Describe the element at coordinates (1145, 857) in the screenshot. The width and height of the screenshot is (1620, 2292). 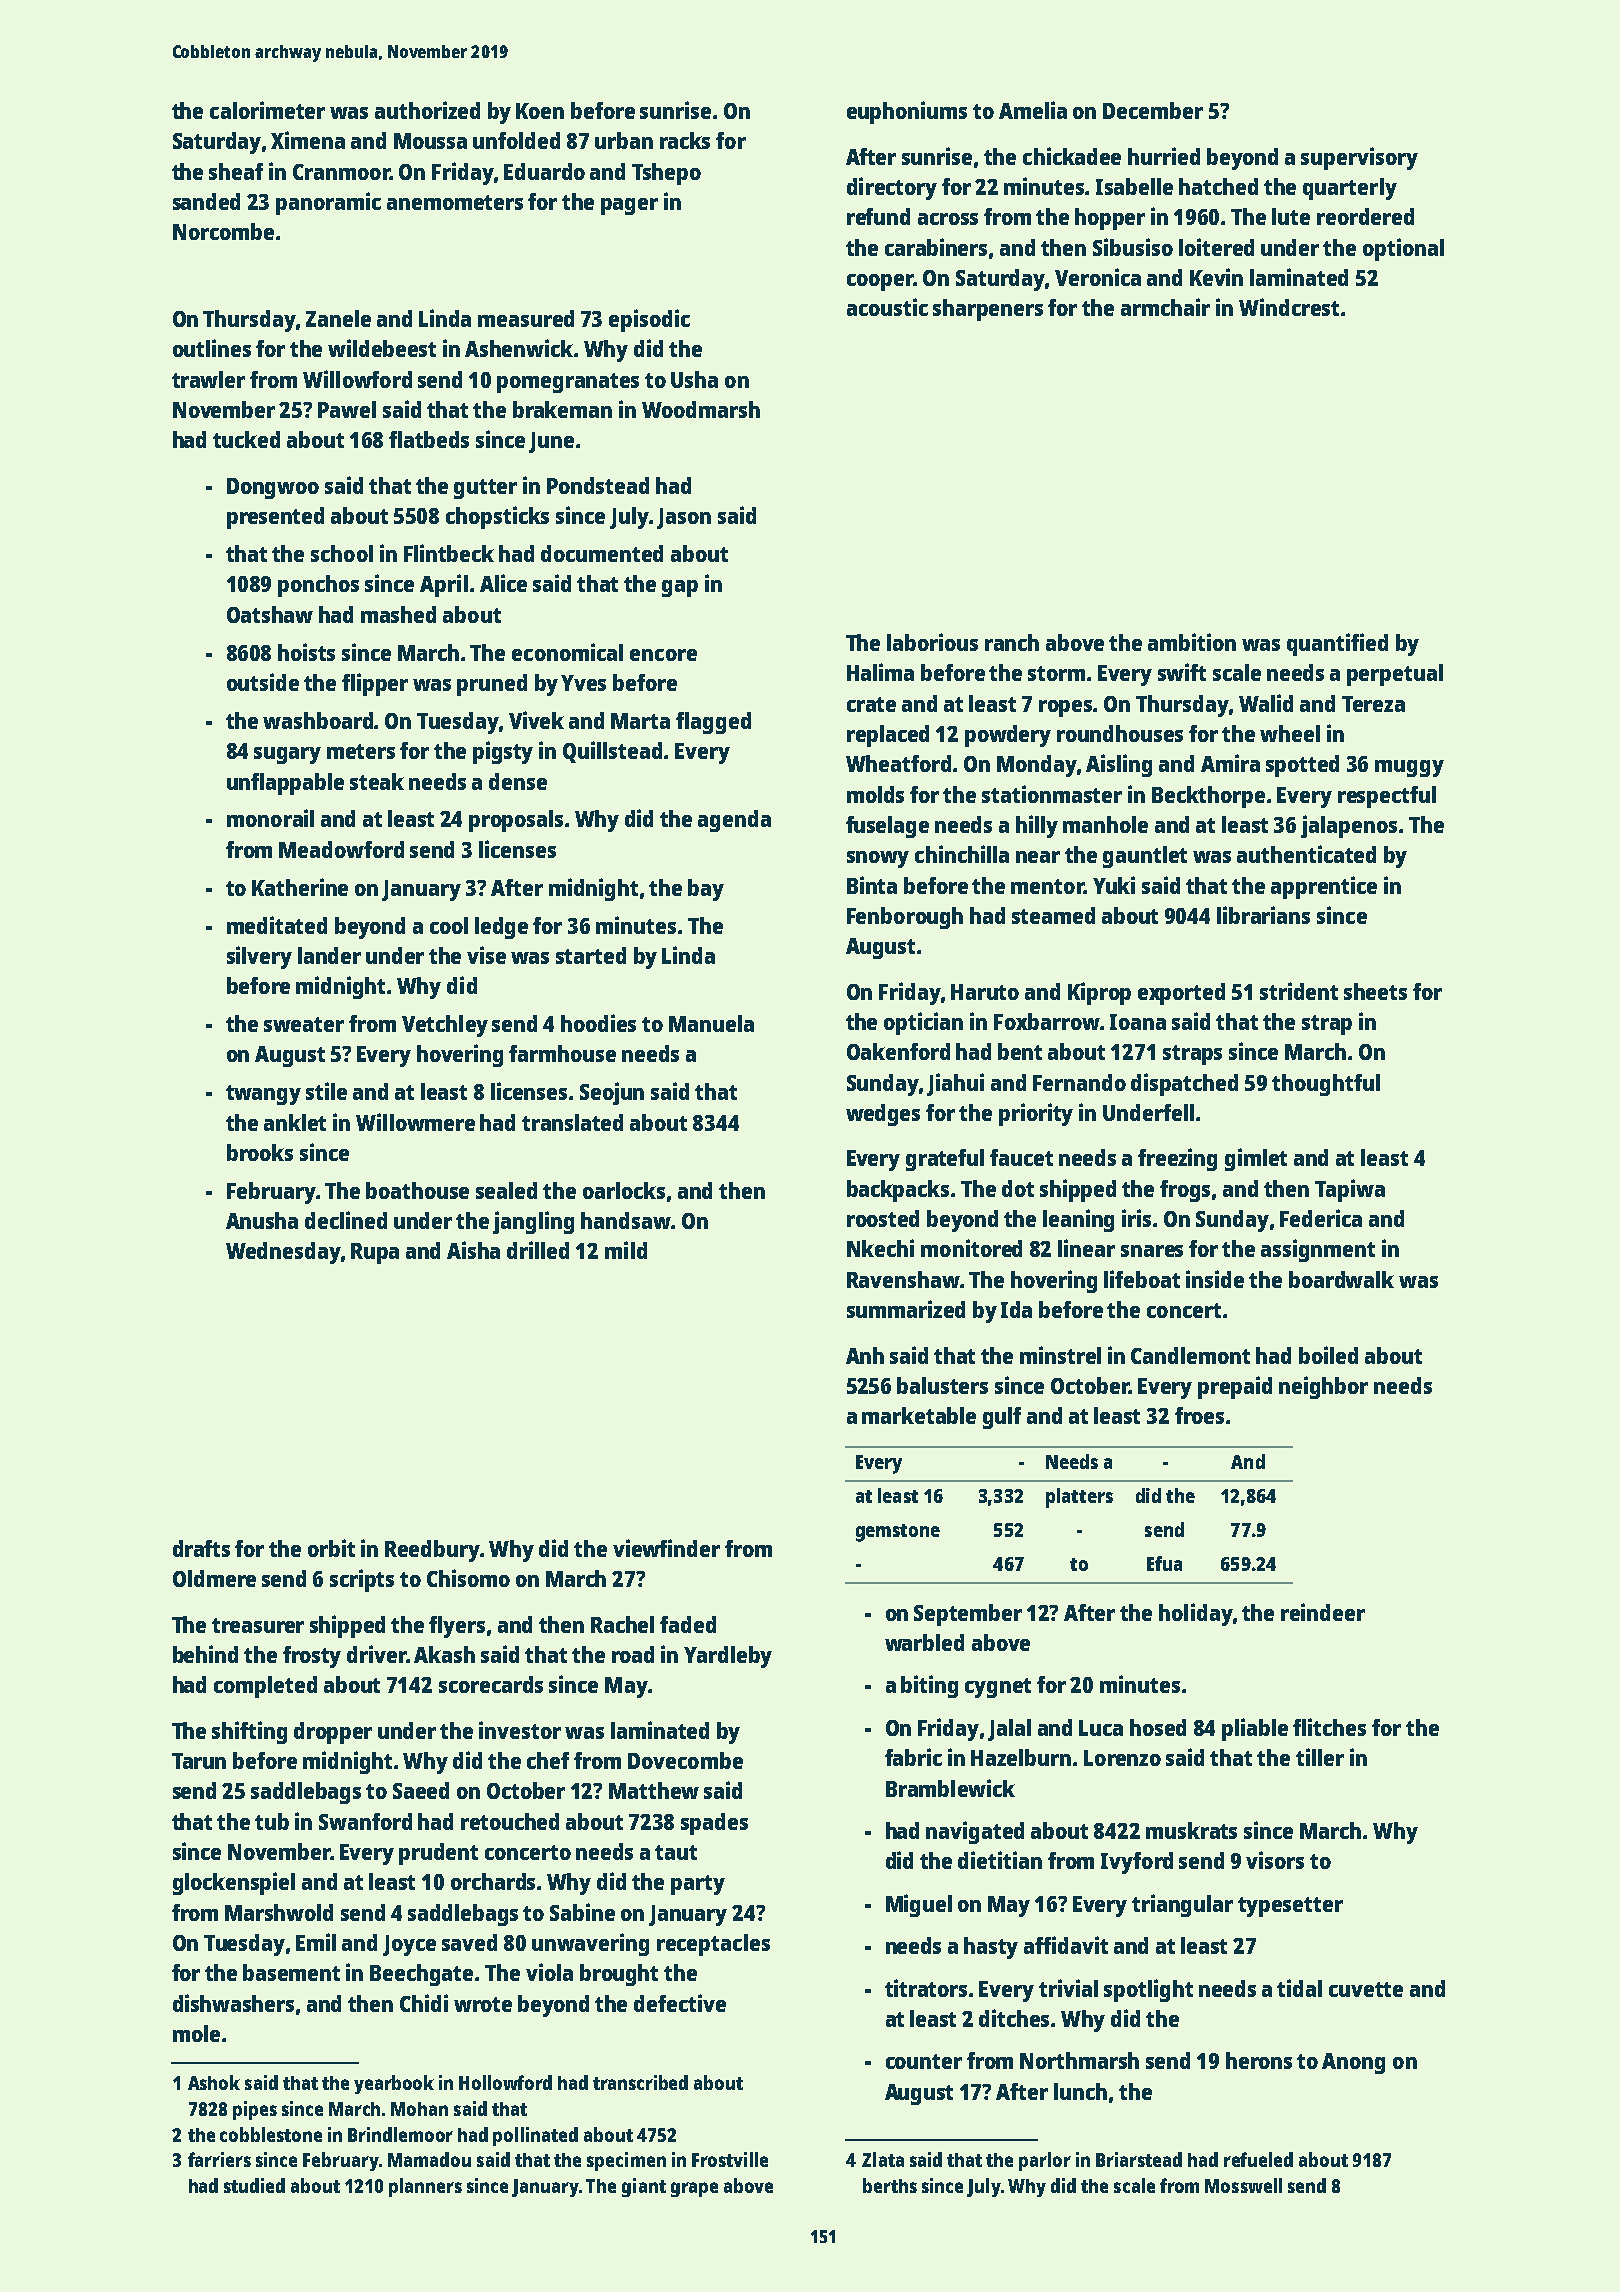
I see `gauntlet` at that location.
